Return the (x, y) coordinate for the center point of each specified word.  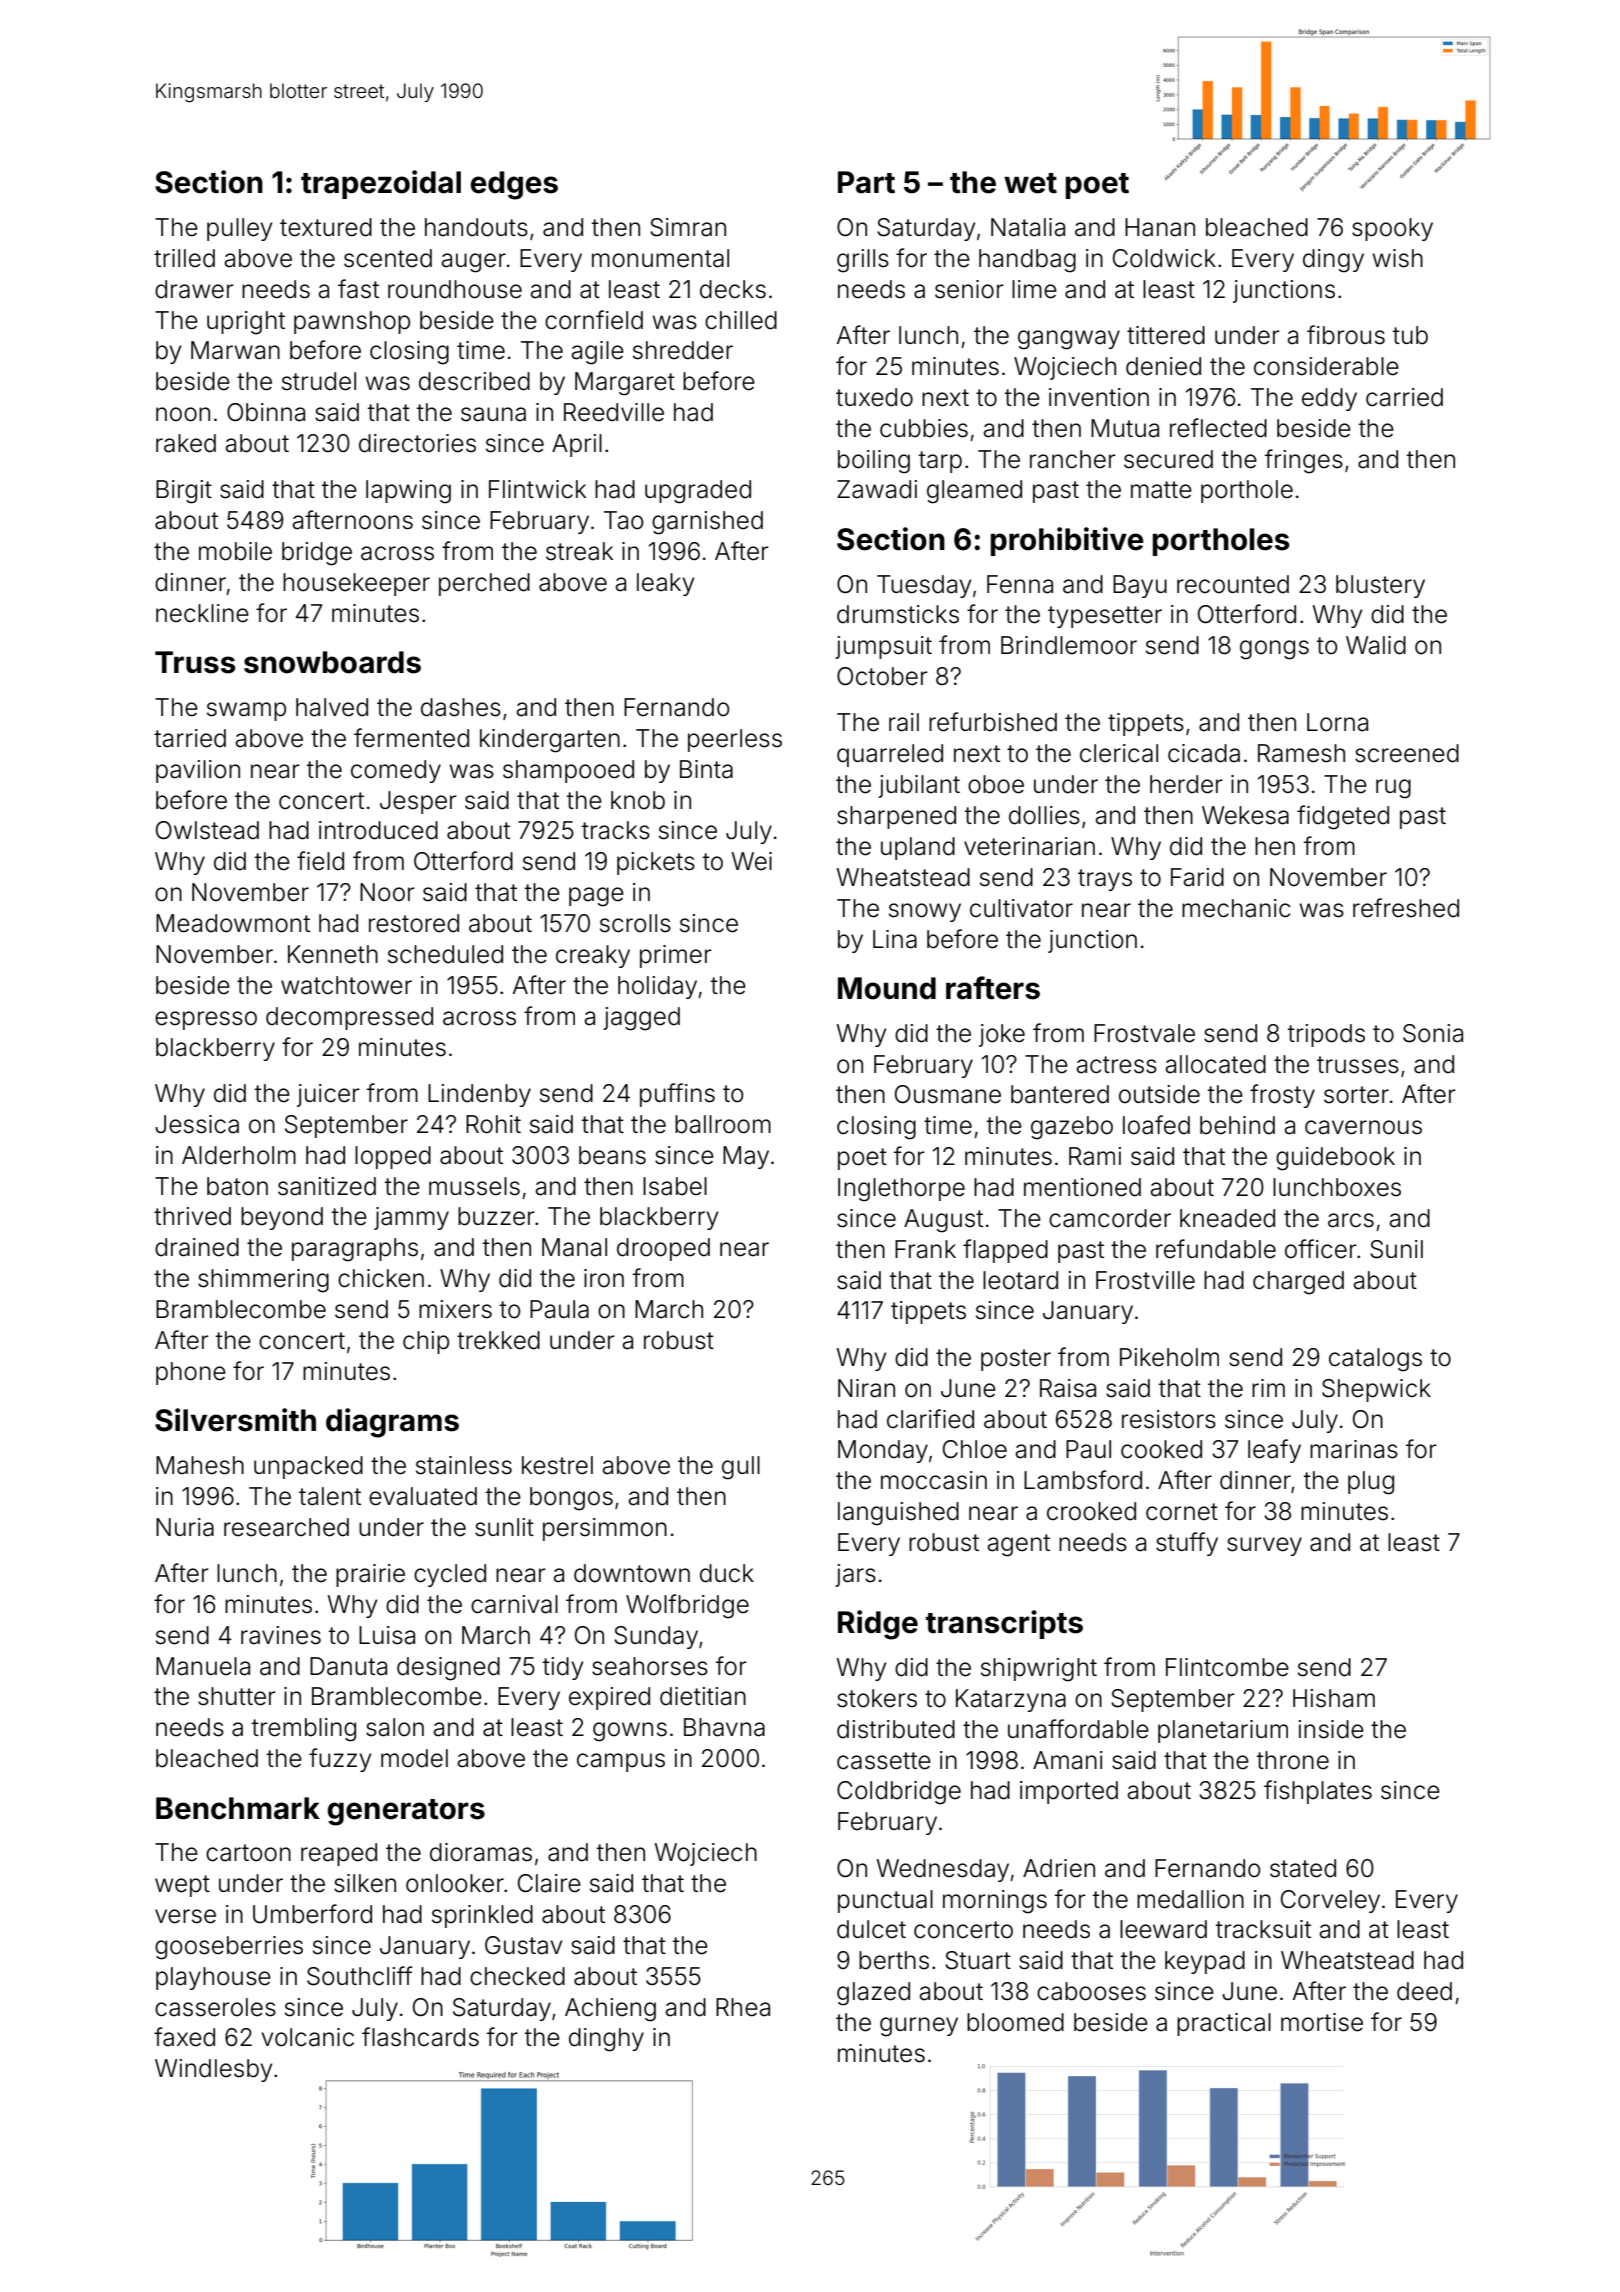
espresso (206, 1020)
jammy (411, 1218)
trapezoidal (381, 184)
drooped (663, 1249)
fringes (1304, 461)
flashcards (420, 2037)
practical (1224, 2024)
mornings (995, 1902)
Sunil (1396, 1249)
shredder (683, 350)
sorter (1356, 1095)
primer (676, 956)
